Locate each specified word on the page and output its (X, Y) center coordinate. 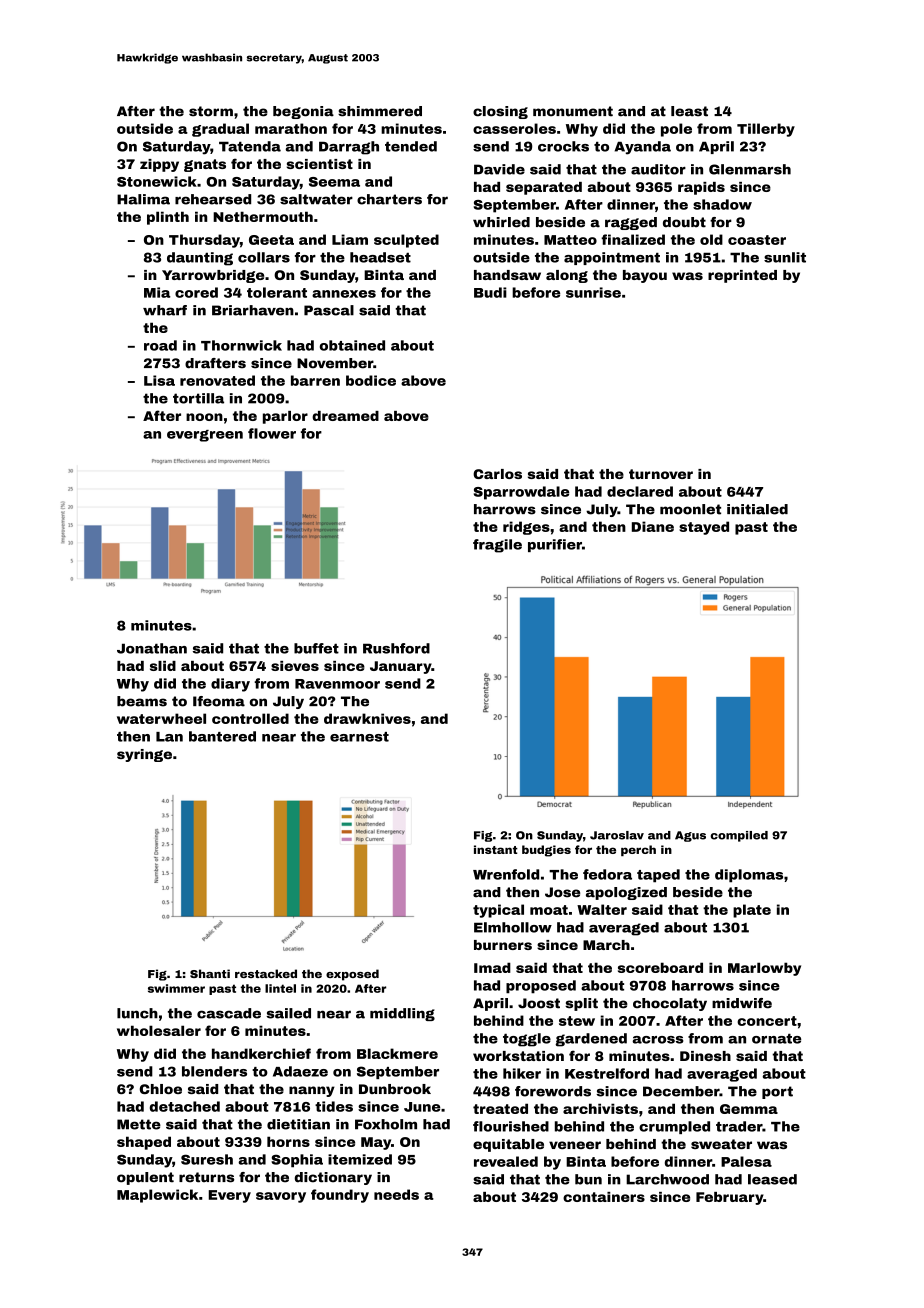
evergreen (205, 436)
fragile (497, 546)
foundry (340, 1196)
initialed (757, 509)
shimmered (380, 111)
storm (211, 111)
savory (281, 1197)
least (689, 111)
